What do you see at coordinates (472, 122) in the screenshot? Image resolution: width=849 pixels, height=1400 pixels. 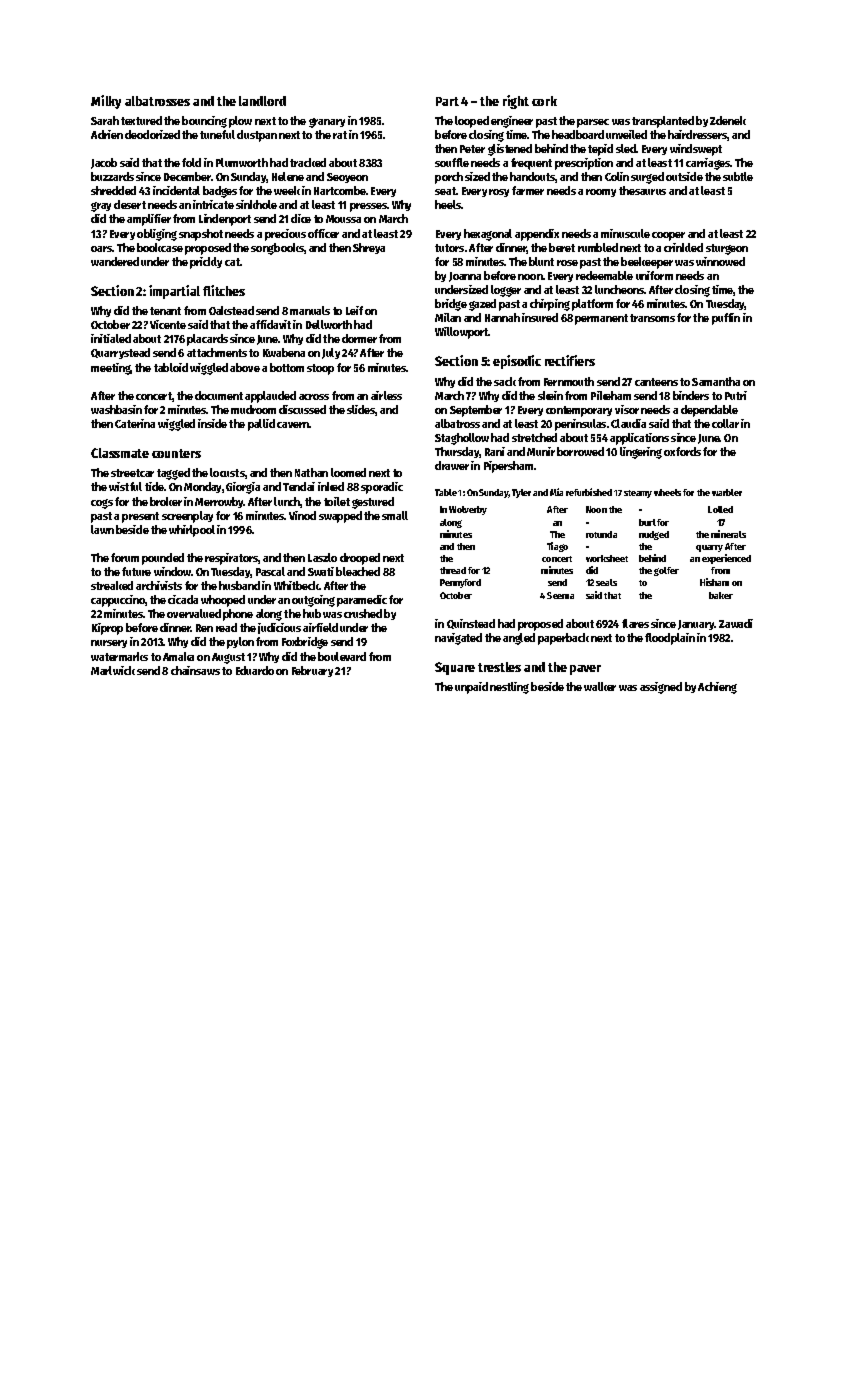 I see `looped` at bounding box center [472, 122].
